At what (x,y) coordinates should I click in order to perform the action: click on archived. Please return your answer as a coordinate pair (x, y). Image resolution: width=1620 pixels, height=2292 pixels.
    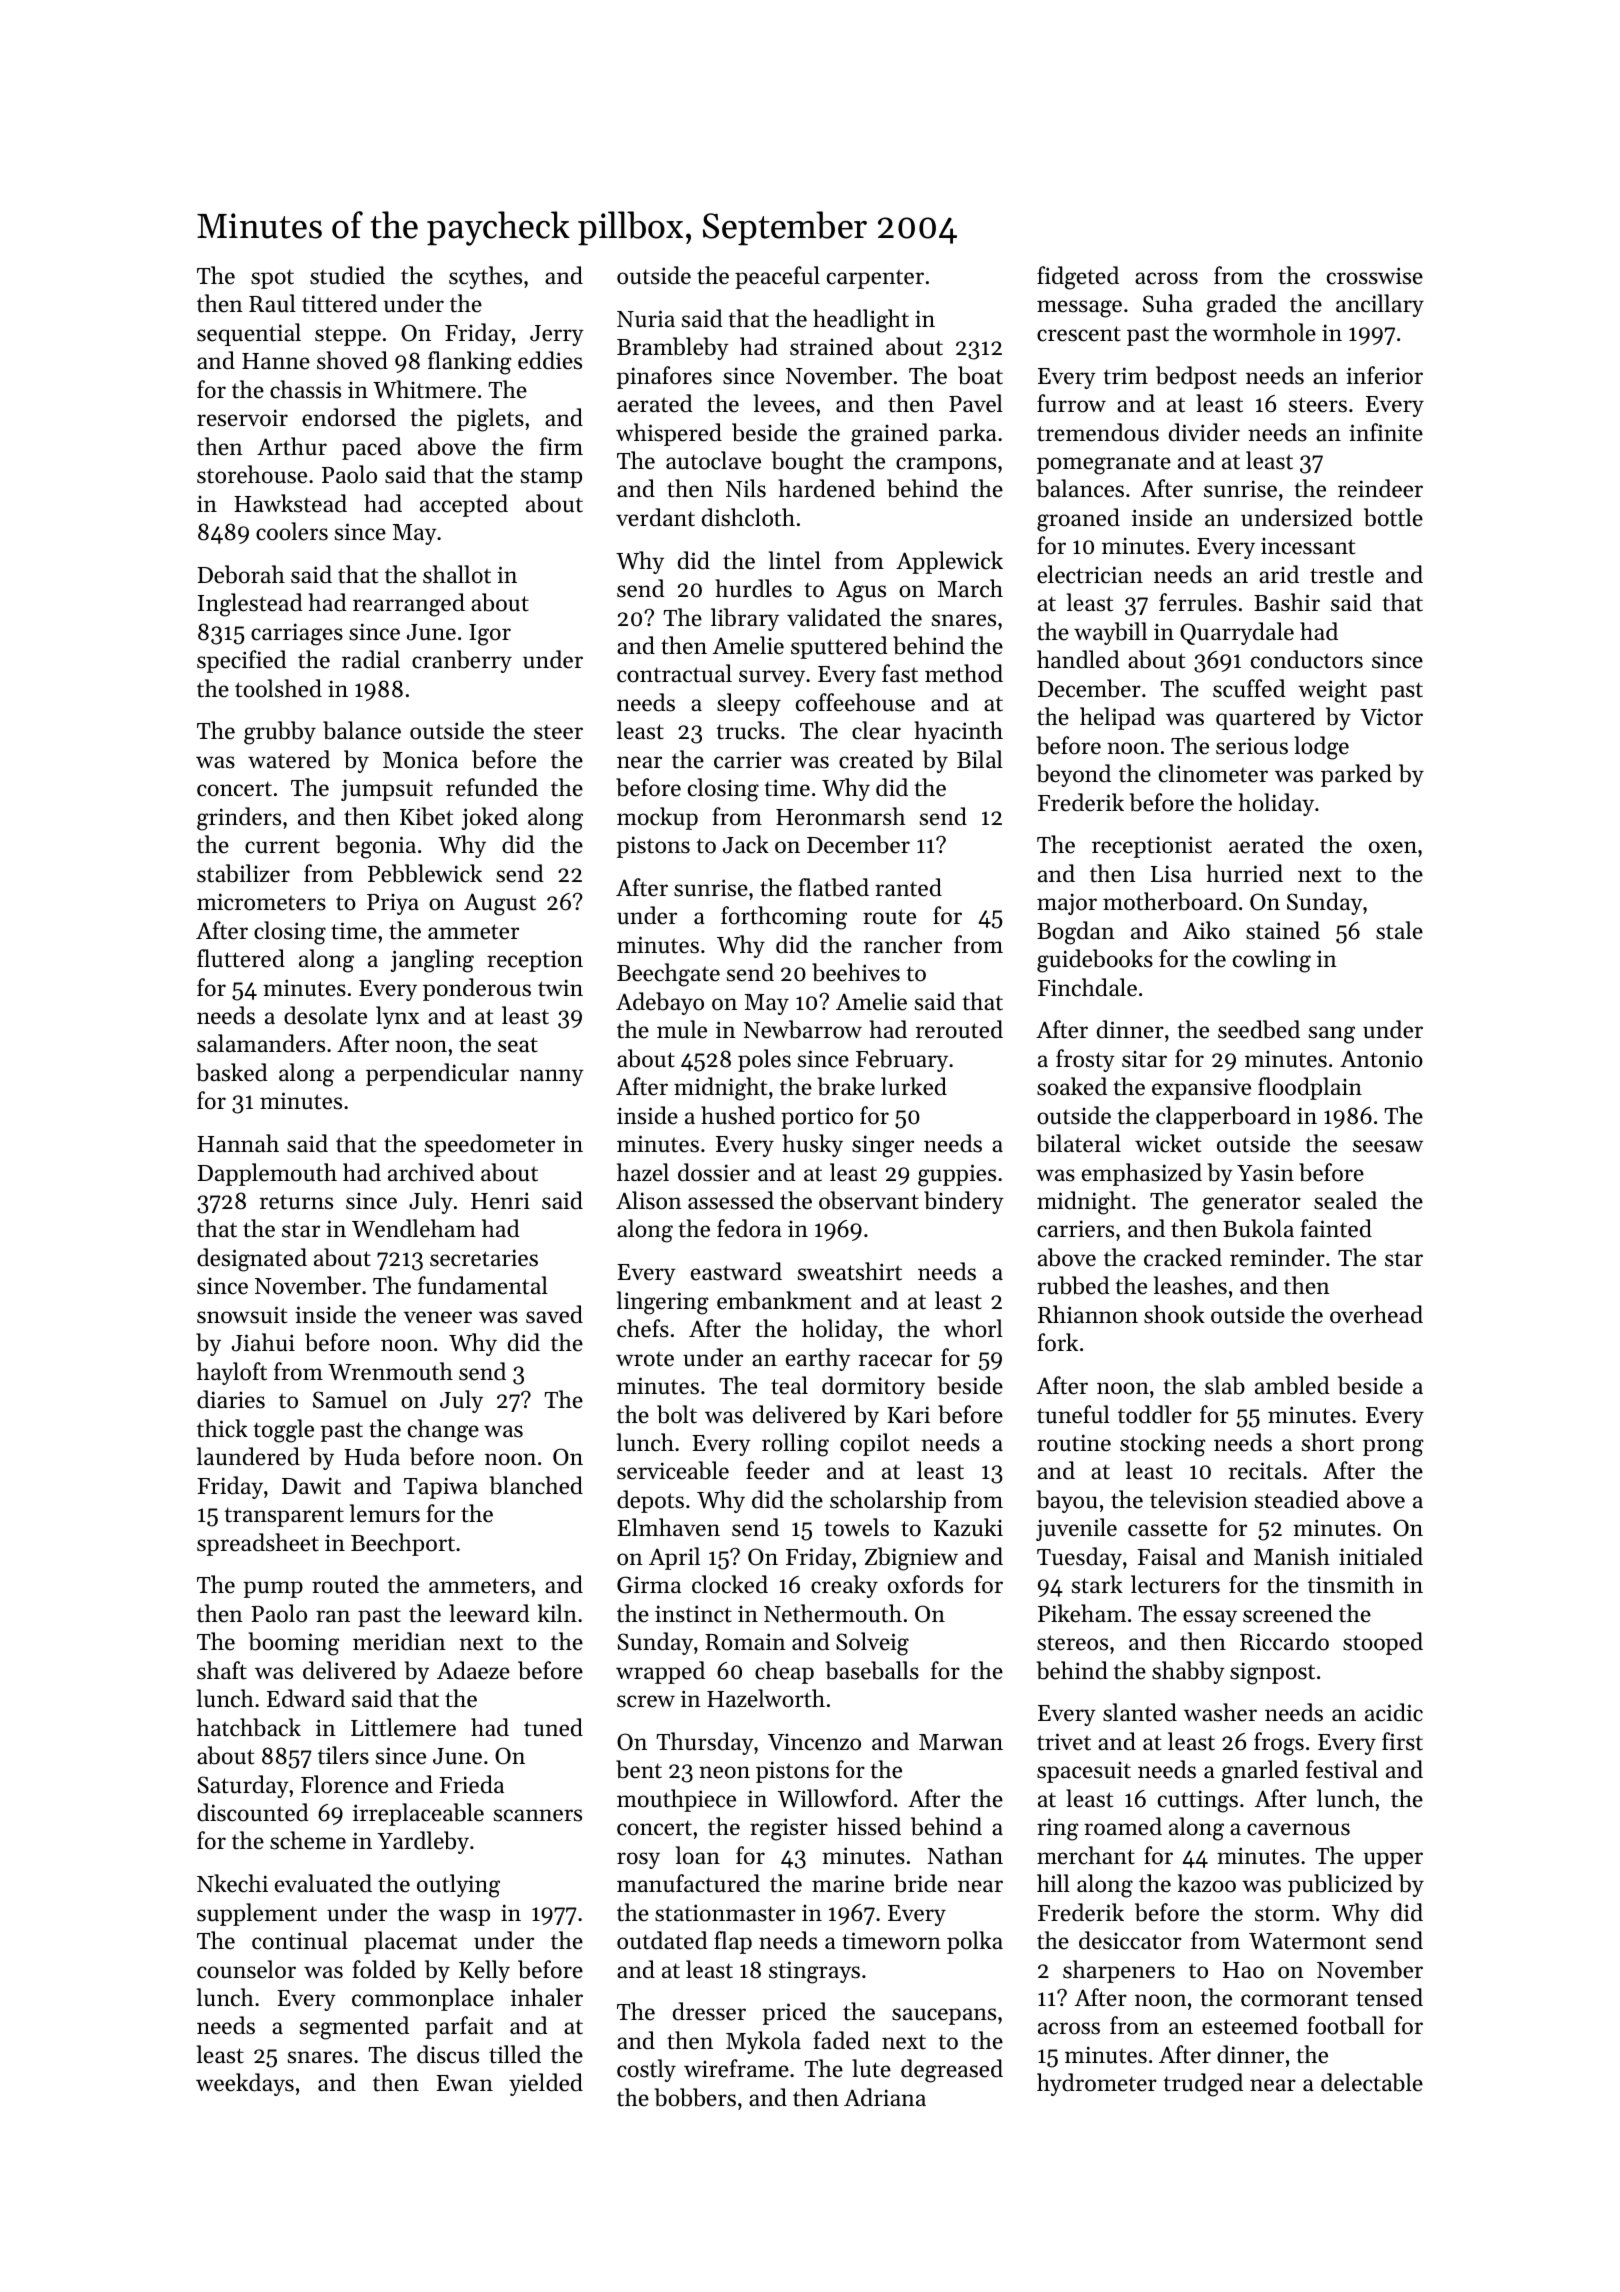
    Looking at the image, I should click on (431, 1172).
